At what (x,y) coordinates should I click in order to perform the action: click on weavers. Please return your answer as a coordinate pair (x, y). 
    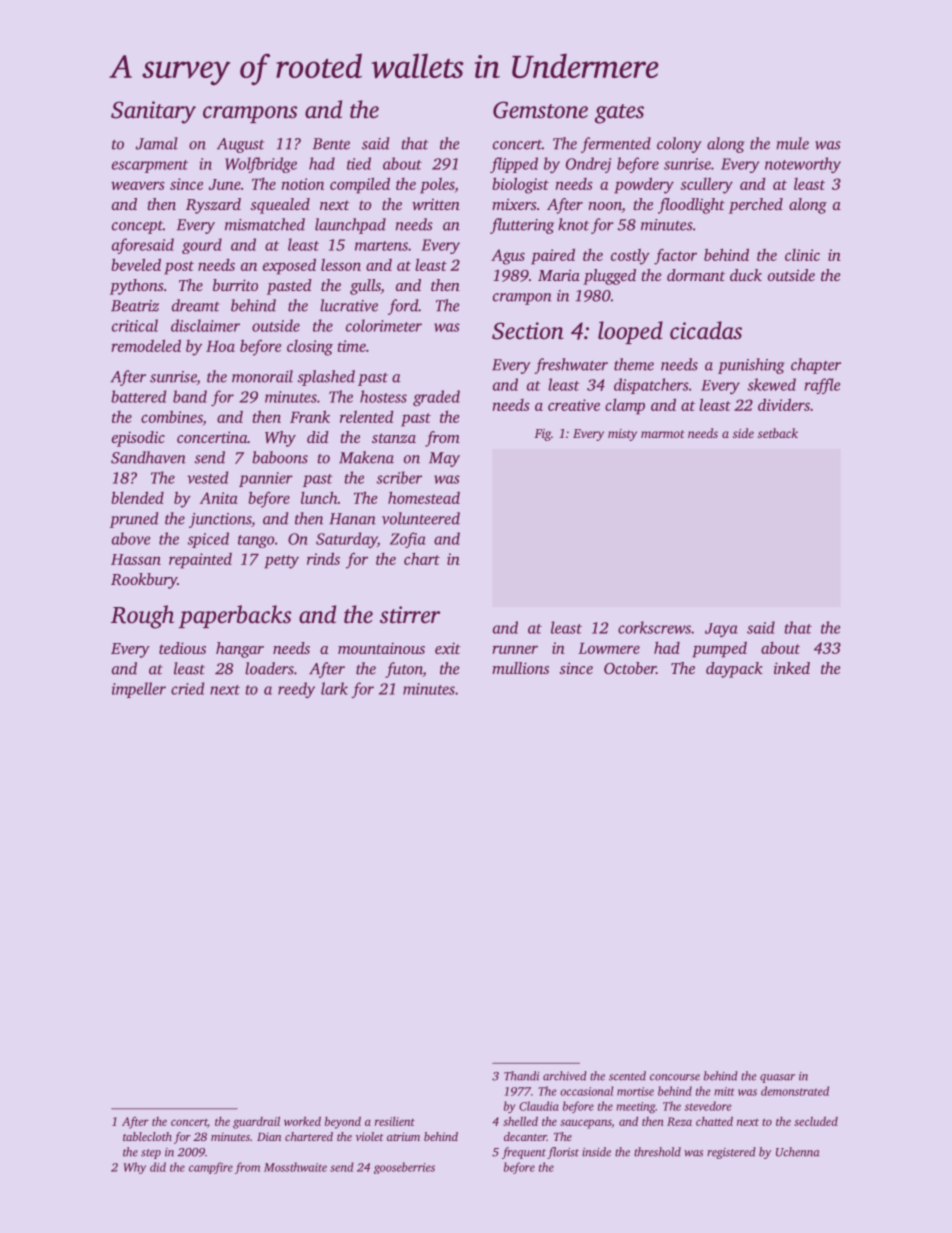
    Looking at the image, I should click on (138, 185).
